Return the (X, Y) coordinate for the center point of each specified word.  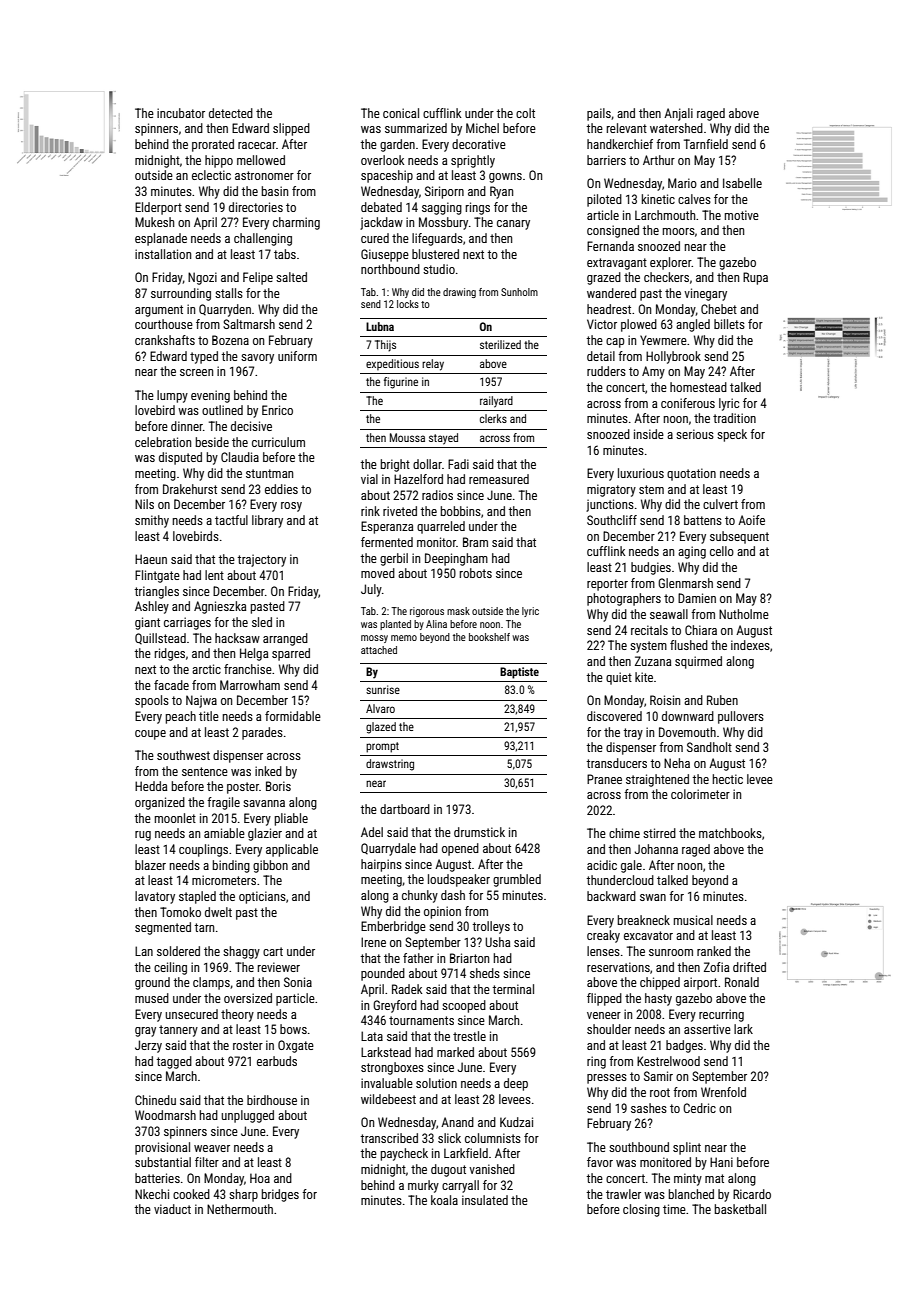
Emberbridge (393, 927)
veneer (604, 1015)
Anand (457, 1122)
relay (433, 365)
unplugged (247, 1116)
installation (163, 254)
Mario (682, 183)
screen (196, 372)
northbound (390, 269)
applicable (292, 850)
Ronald (742, 982)
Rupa (755, 278)
